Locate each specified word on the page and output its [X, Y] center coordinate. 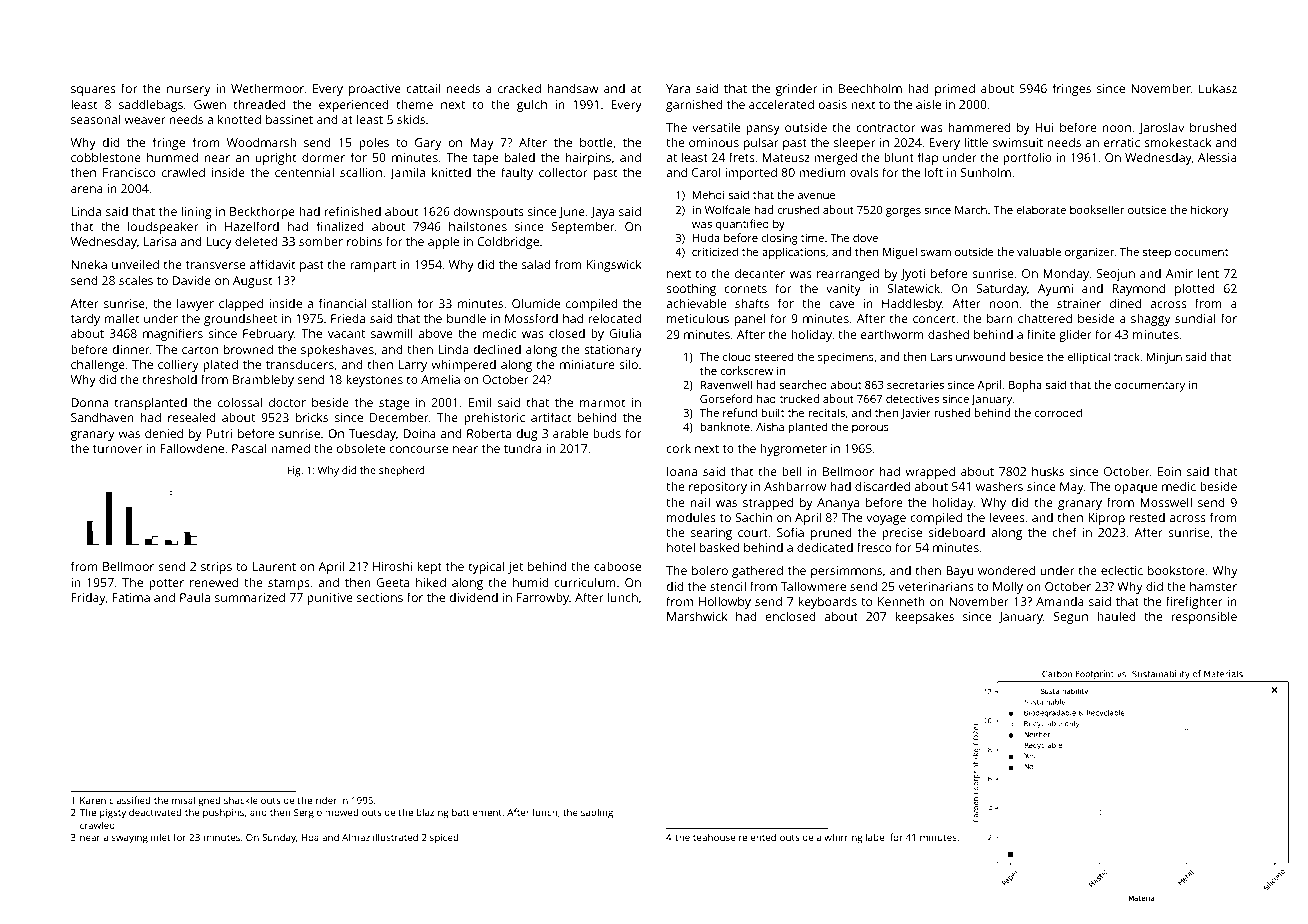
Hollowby [725, 602]
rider [326, 800]
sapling [597, 813]
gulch [532, 105]
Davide [192, 280]
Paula [195, 597]
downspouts [489, 212]
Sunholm [986, 172]
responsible [1204, 617]
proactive [375, 90]
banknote [725, 426]
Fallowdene [192, 448]
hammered [980, 127]
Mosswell [1166, 502]
